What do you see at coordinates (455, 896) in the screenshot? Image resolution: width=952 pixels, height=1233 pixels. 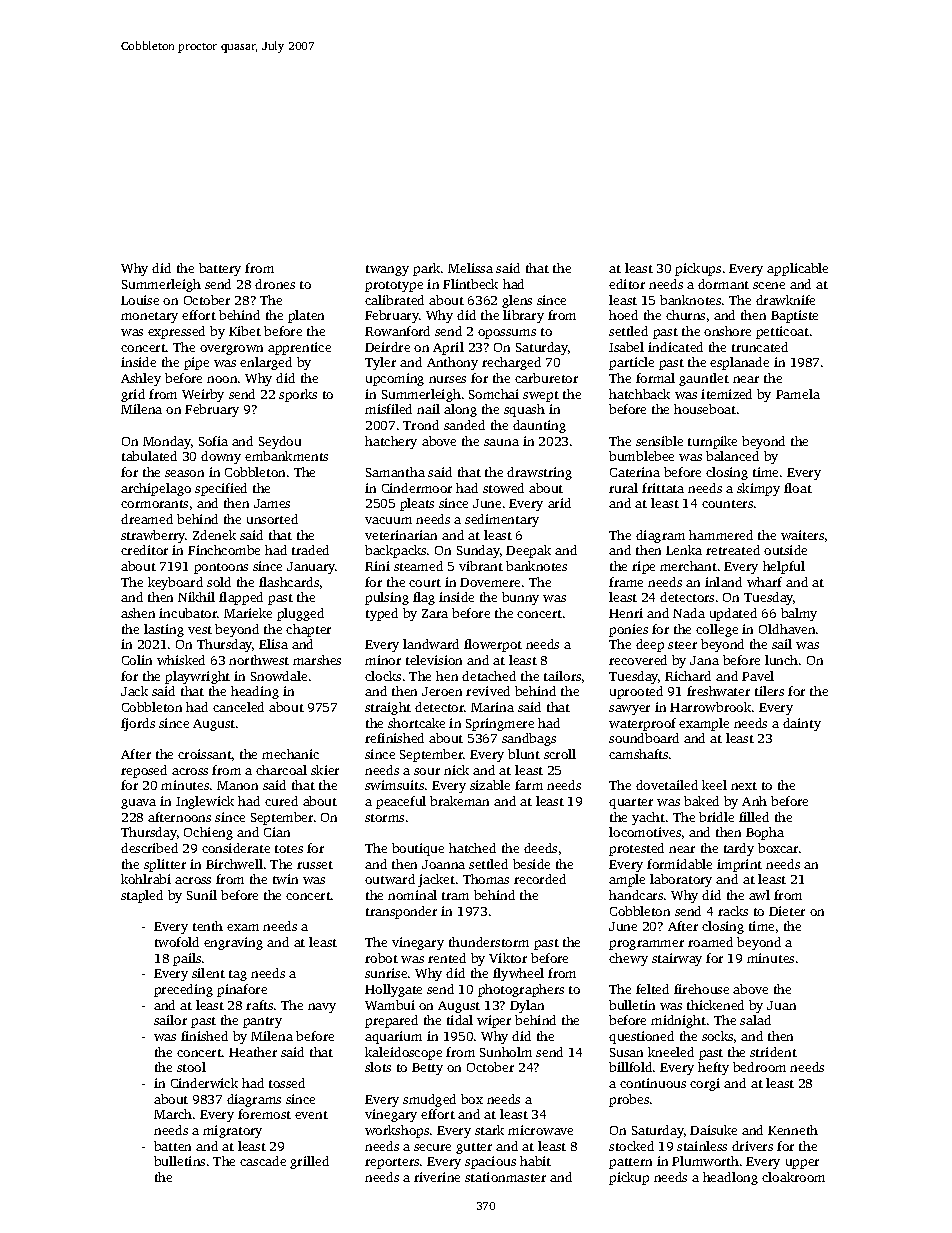 I see `tram` at bounding box center [455, 896].
